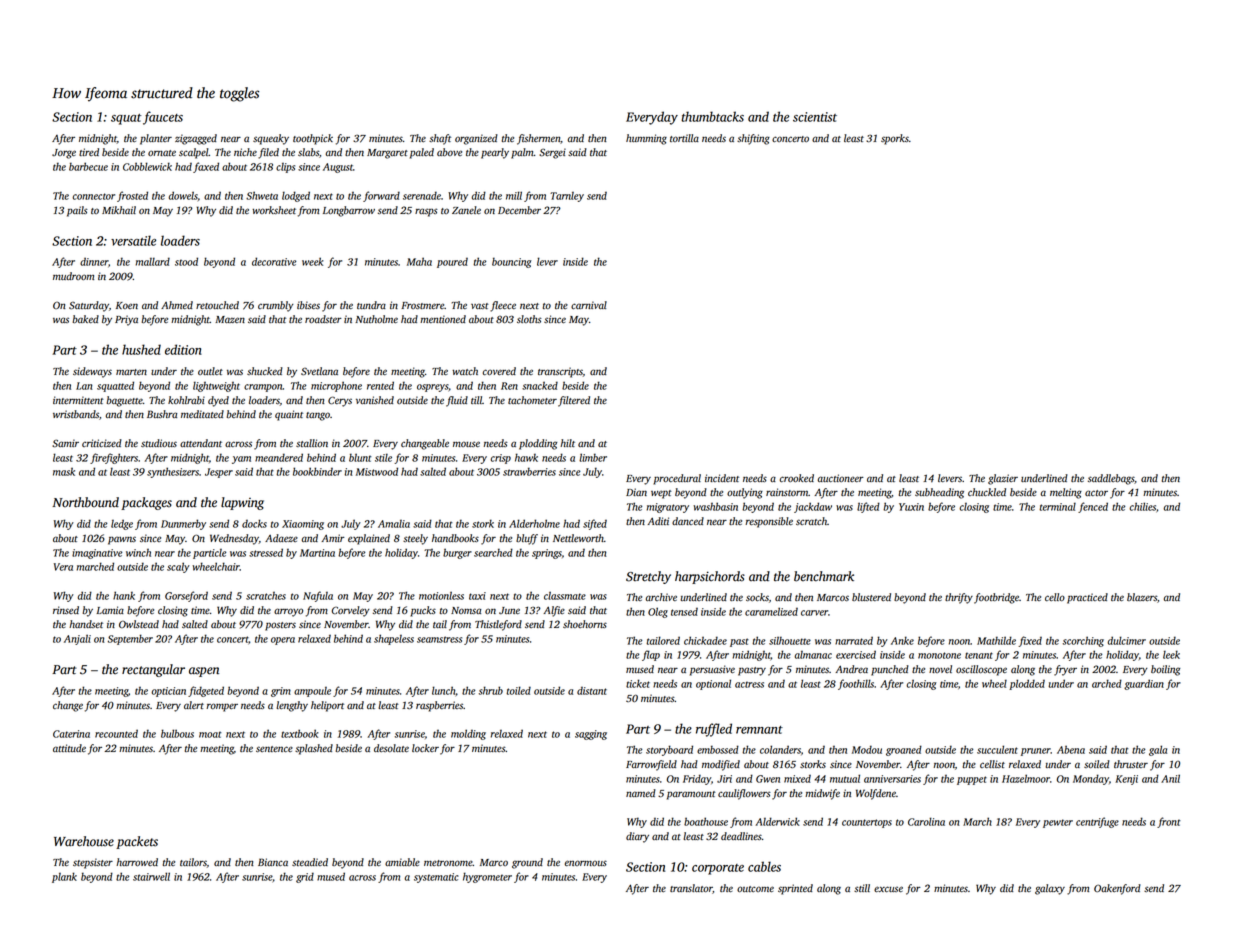  Describe the element at coordinates (592, 691) in the screenshot. I see `distant` at that location.
